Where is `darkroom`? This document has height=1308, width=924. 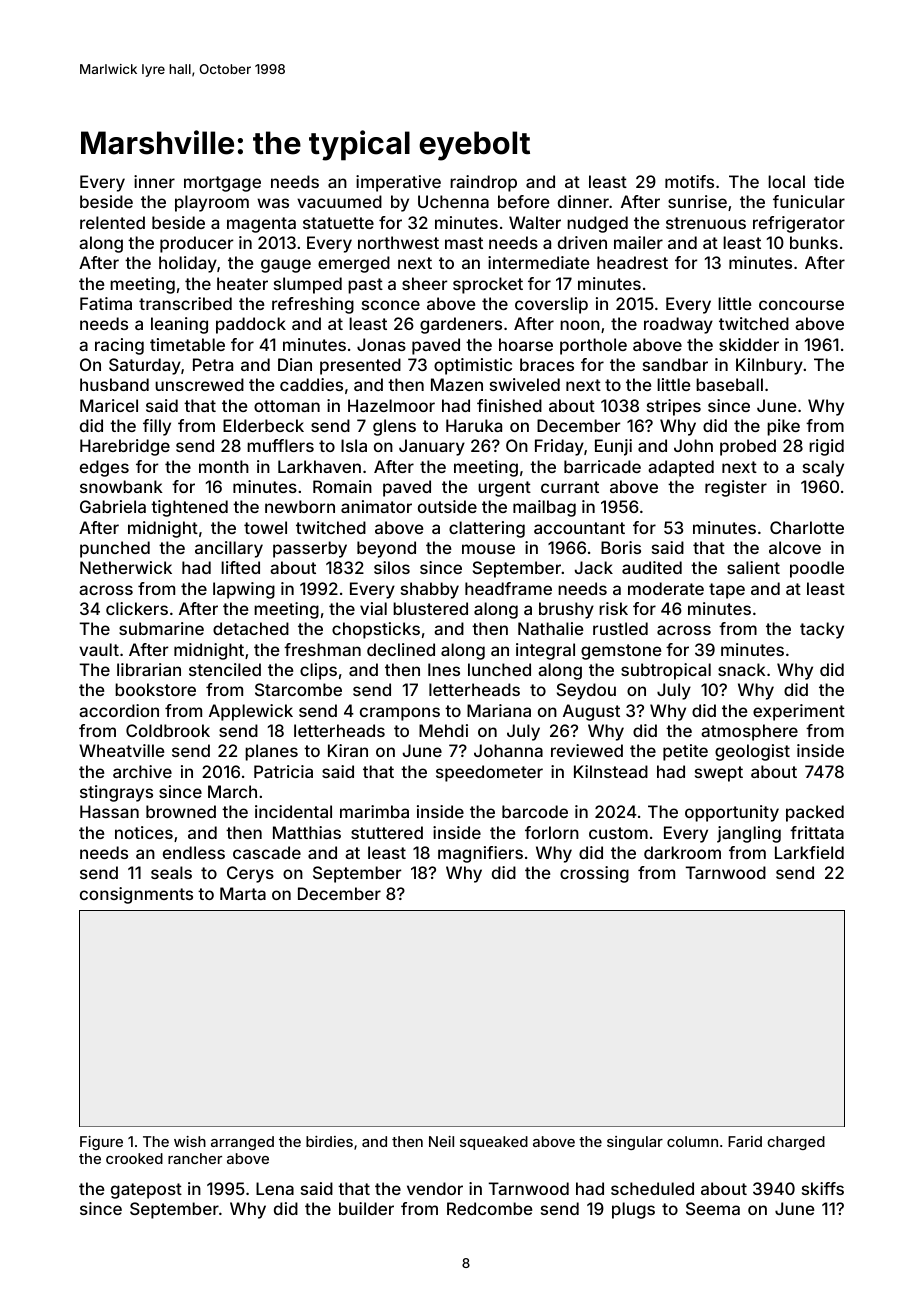
darkroom is located at coordinates (682, 852).
